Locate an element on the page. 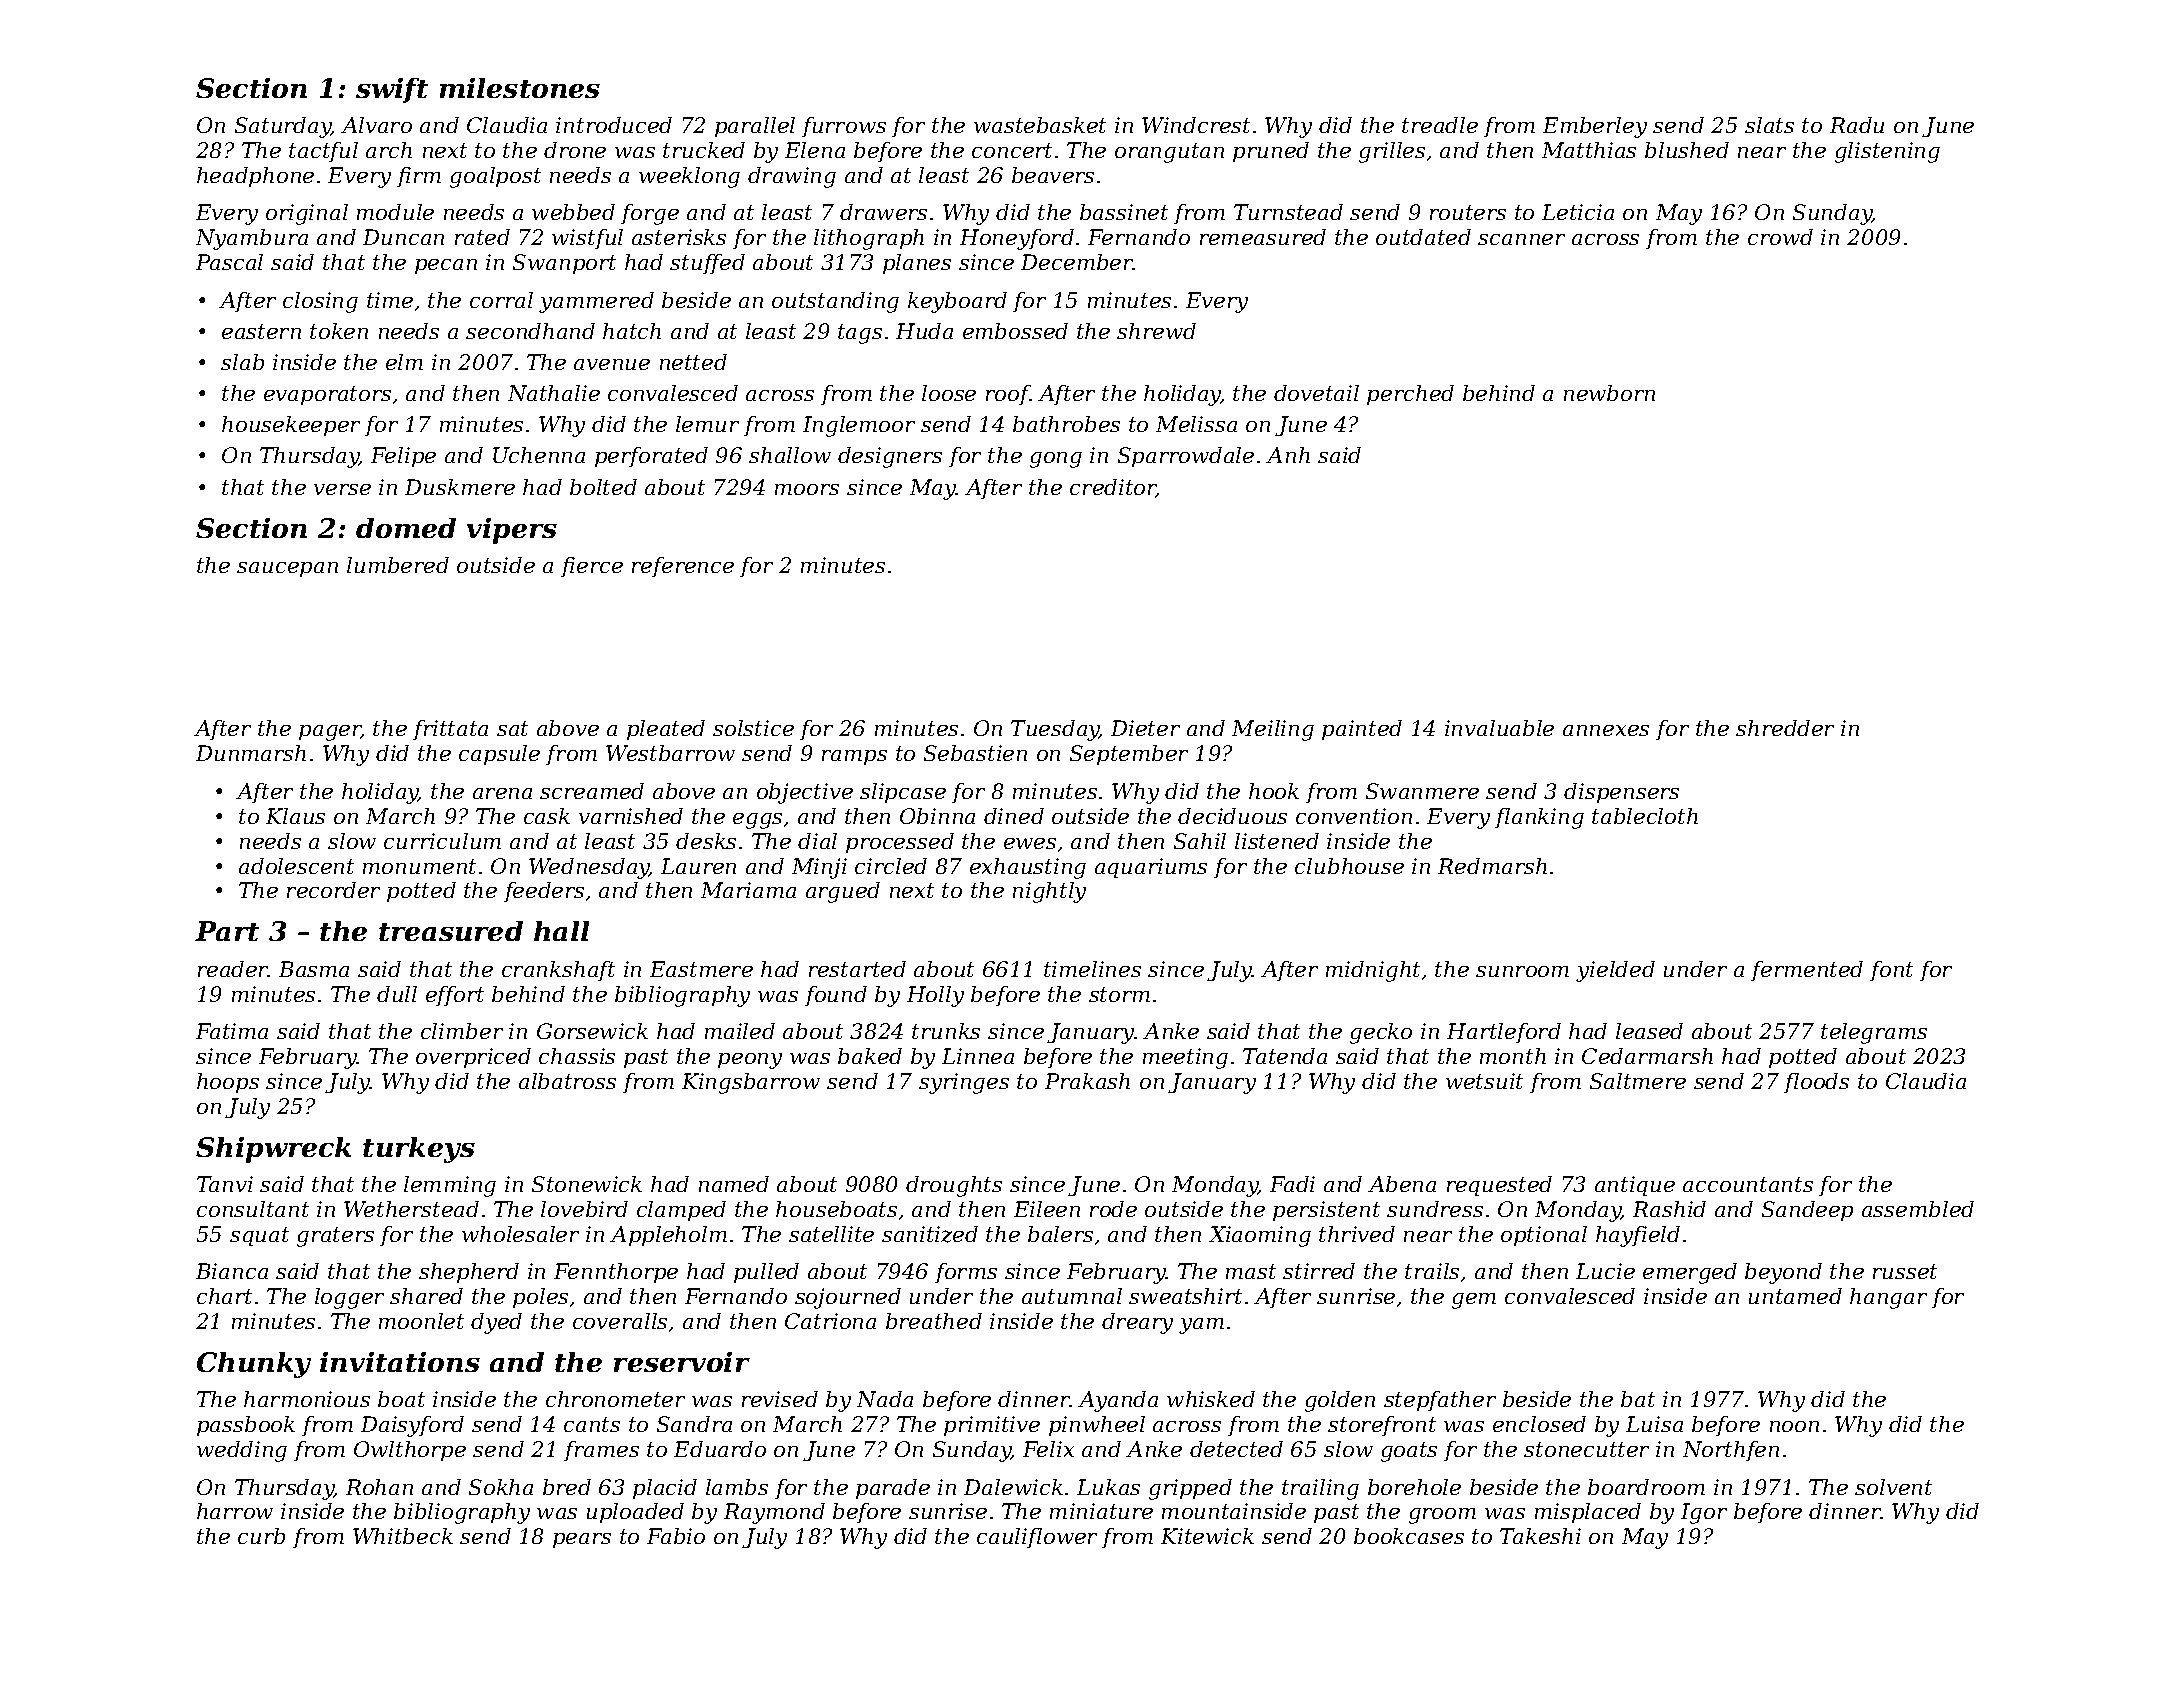 This document has height=1683, width=2178. slats is located at coordinates (1769, 125).
